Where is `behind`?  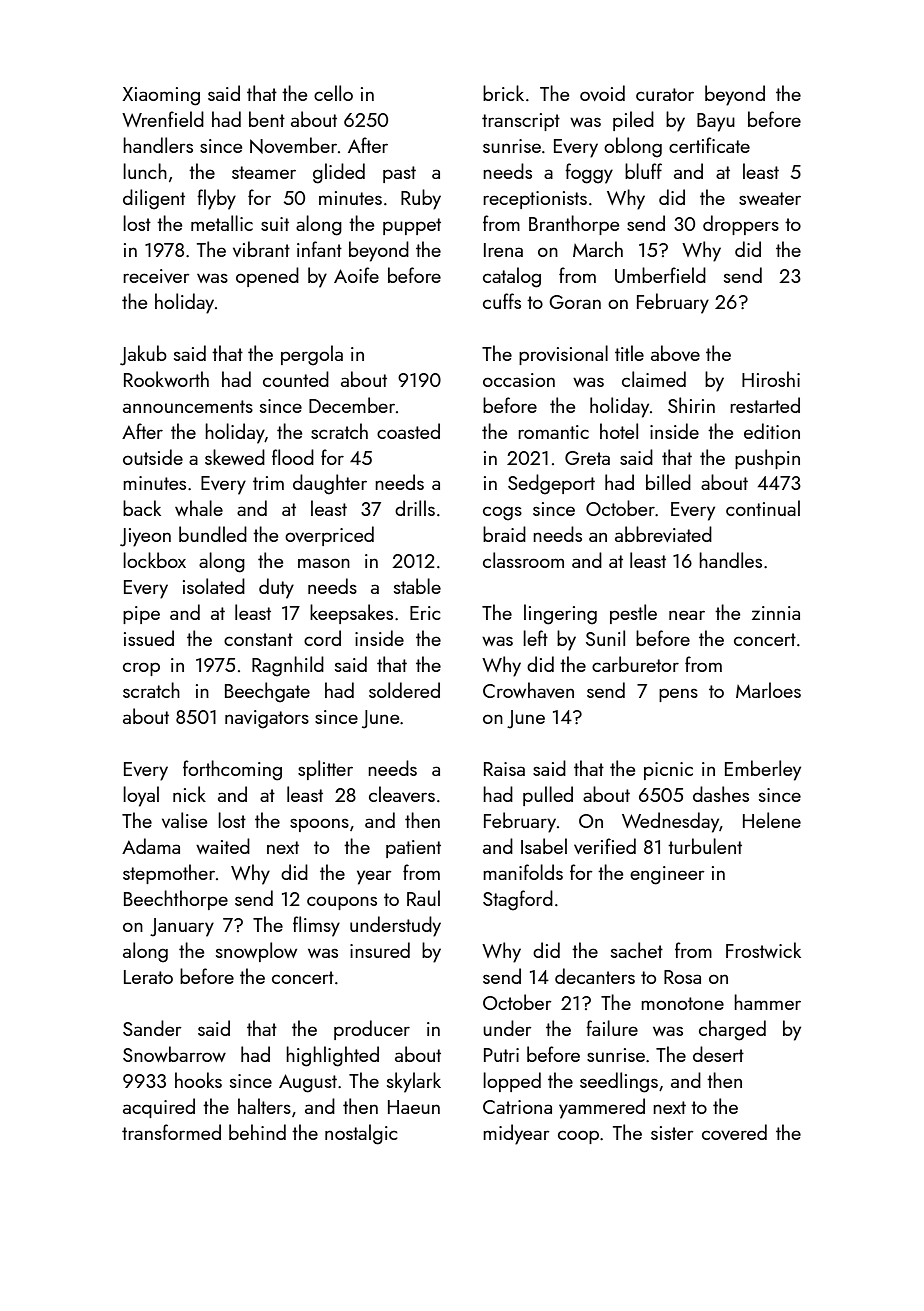
behind is located at coordinates (257, 1132).
